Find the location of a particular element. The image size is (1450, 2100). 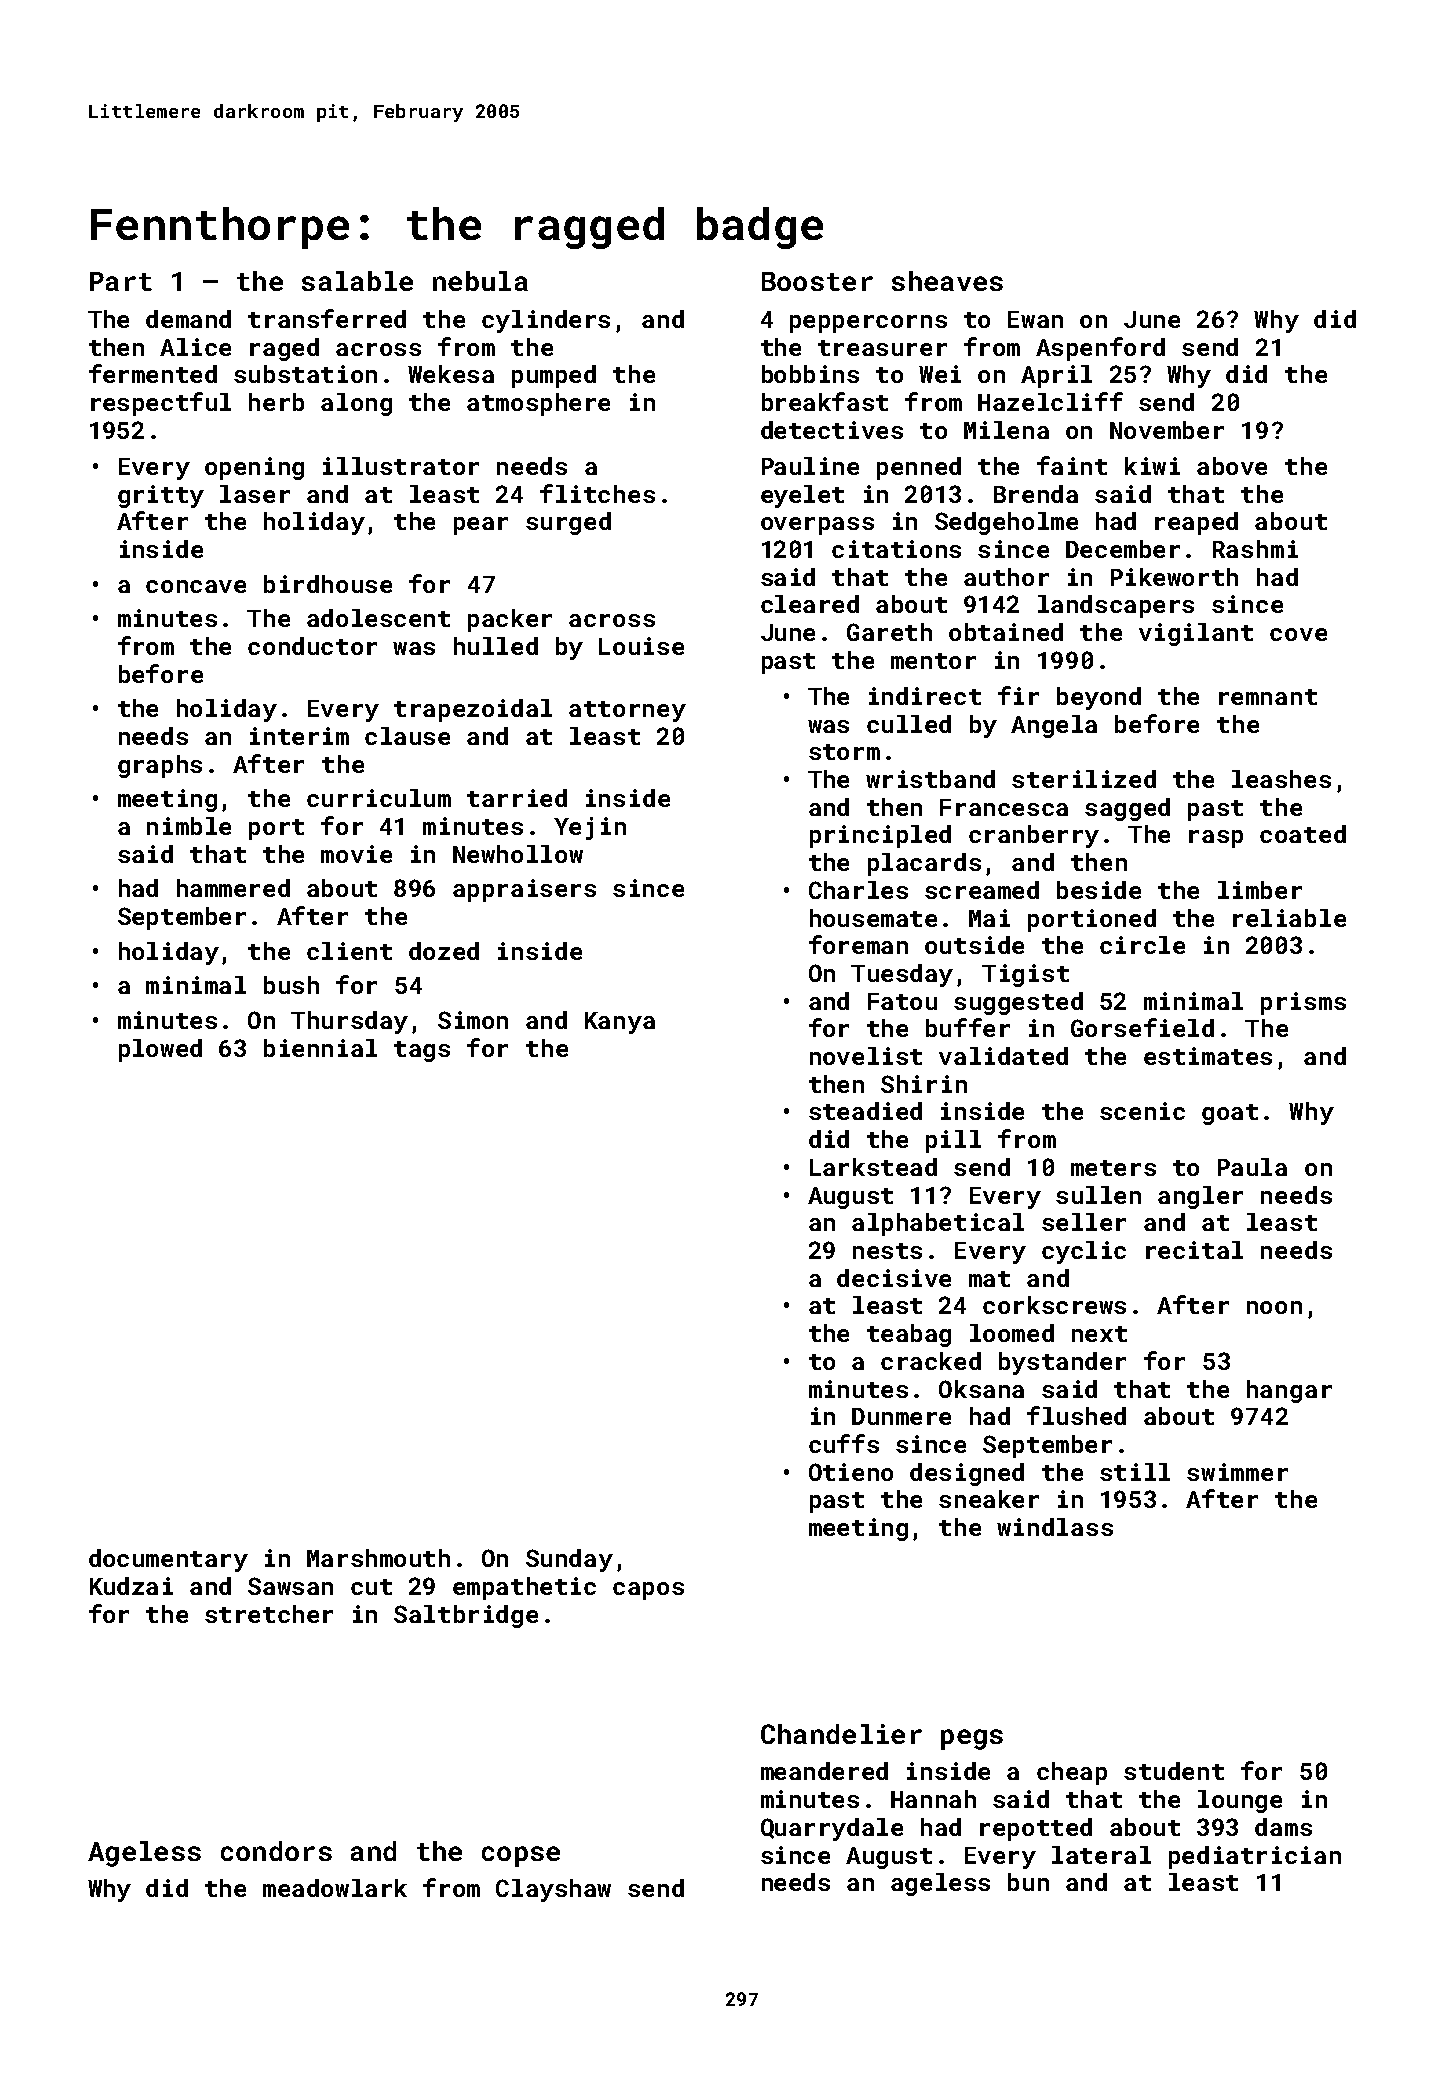

Clayshaw is located at coordinates (553, 1890).
